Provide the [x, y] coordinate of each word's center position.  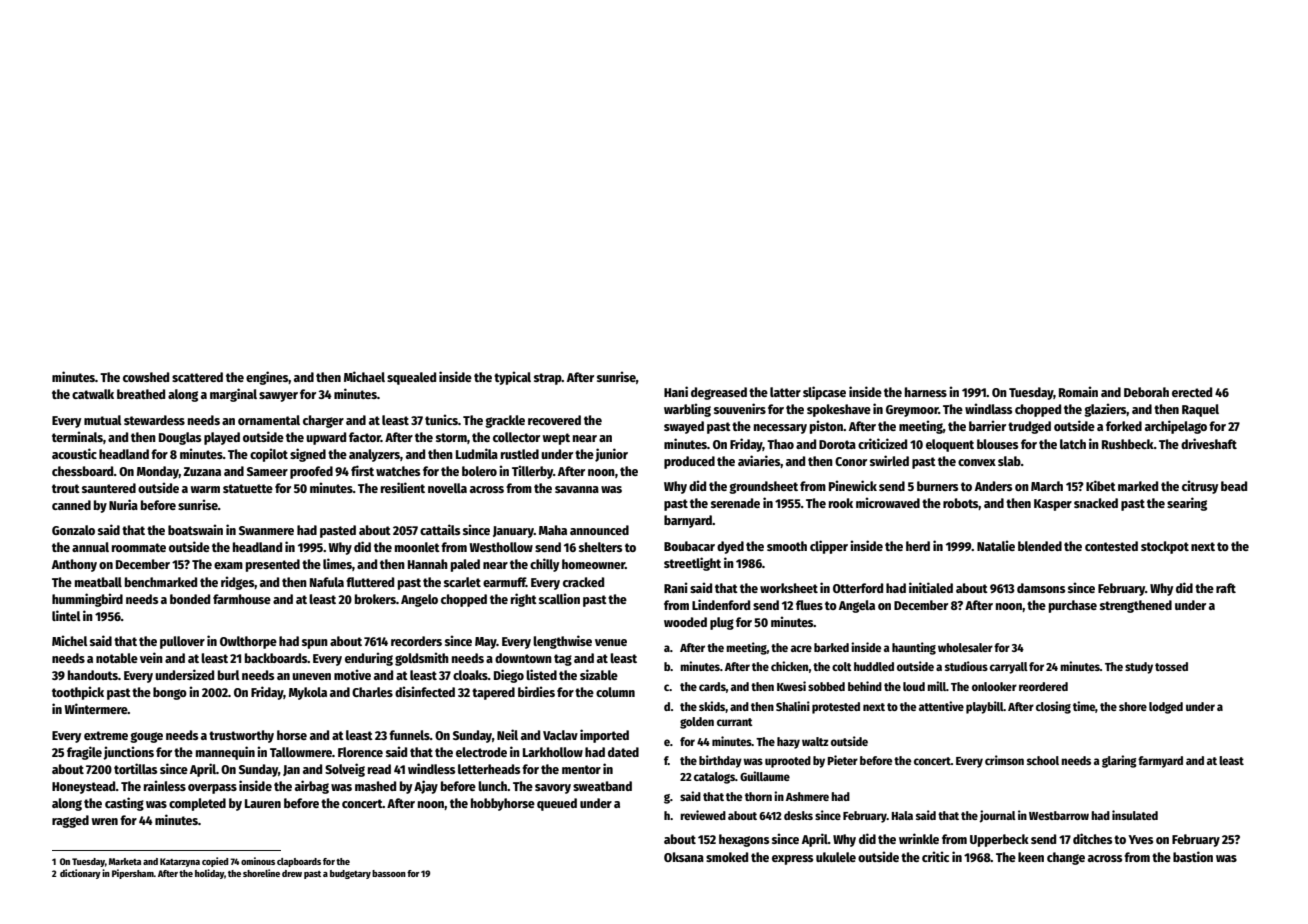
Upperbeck [999, 840]
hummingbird [87, 600]
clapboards [299, 862]
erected [1192, 392]
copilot [269, 455]
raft [1226, 588]
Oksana [684, 857]
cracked [583, 582]
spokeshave [839, 410]
